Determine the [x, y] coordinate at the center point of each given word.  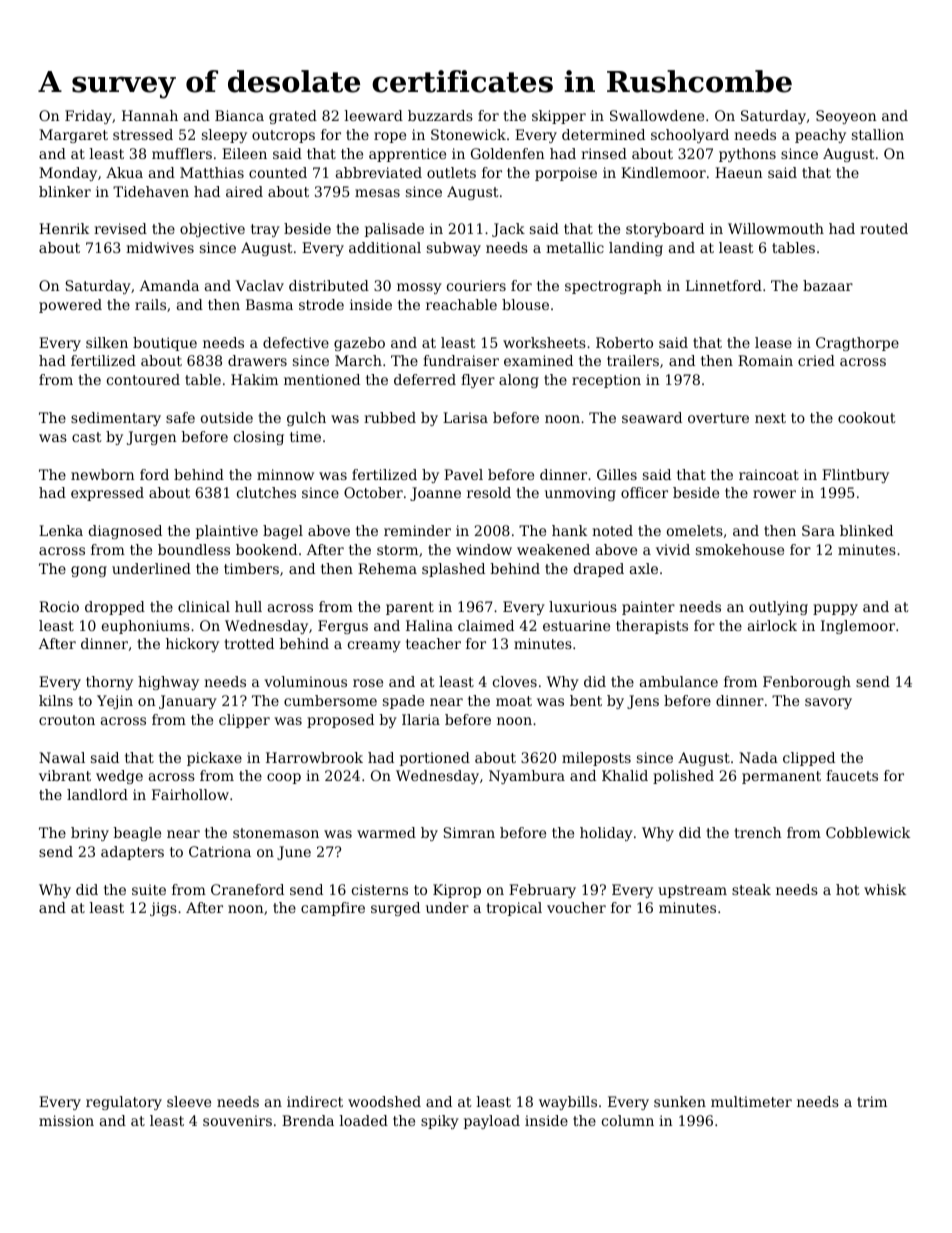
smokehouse [740, 549]
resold [489, 492]
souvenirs [237, 1120]
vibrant [65, 775]
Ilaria [421, 719]
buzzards [440, 115]
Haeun [739, 172]
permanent [781, 777]
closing [259, 438]
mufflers [182, 153]
